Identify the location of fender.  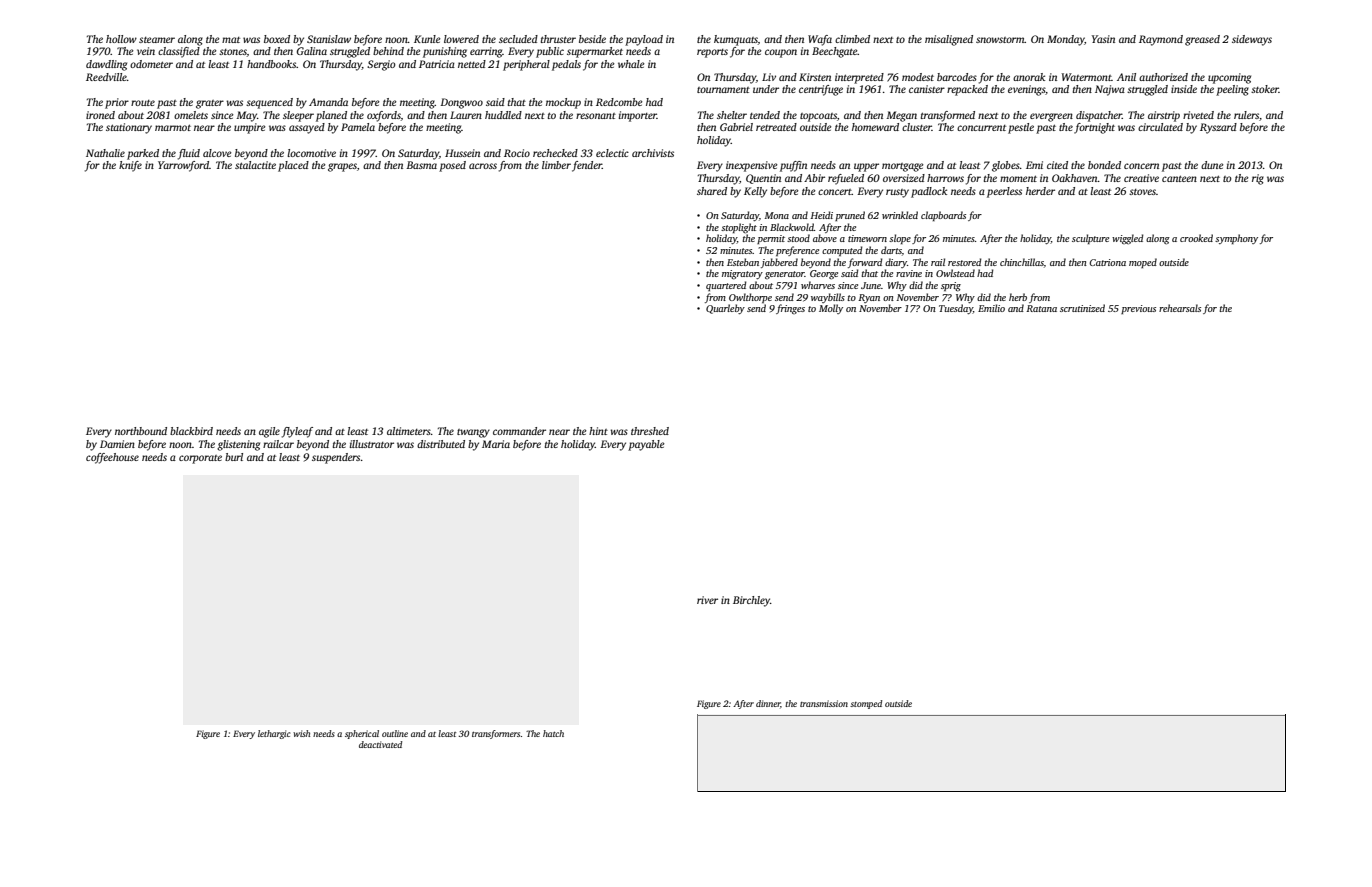
(587, 166).
